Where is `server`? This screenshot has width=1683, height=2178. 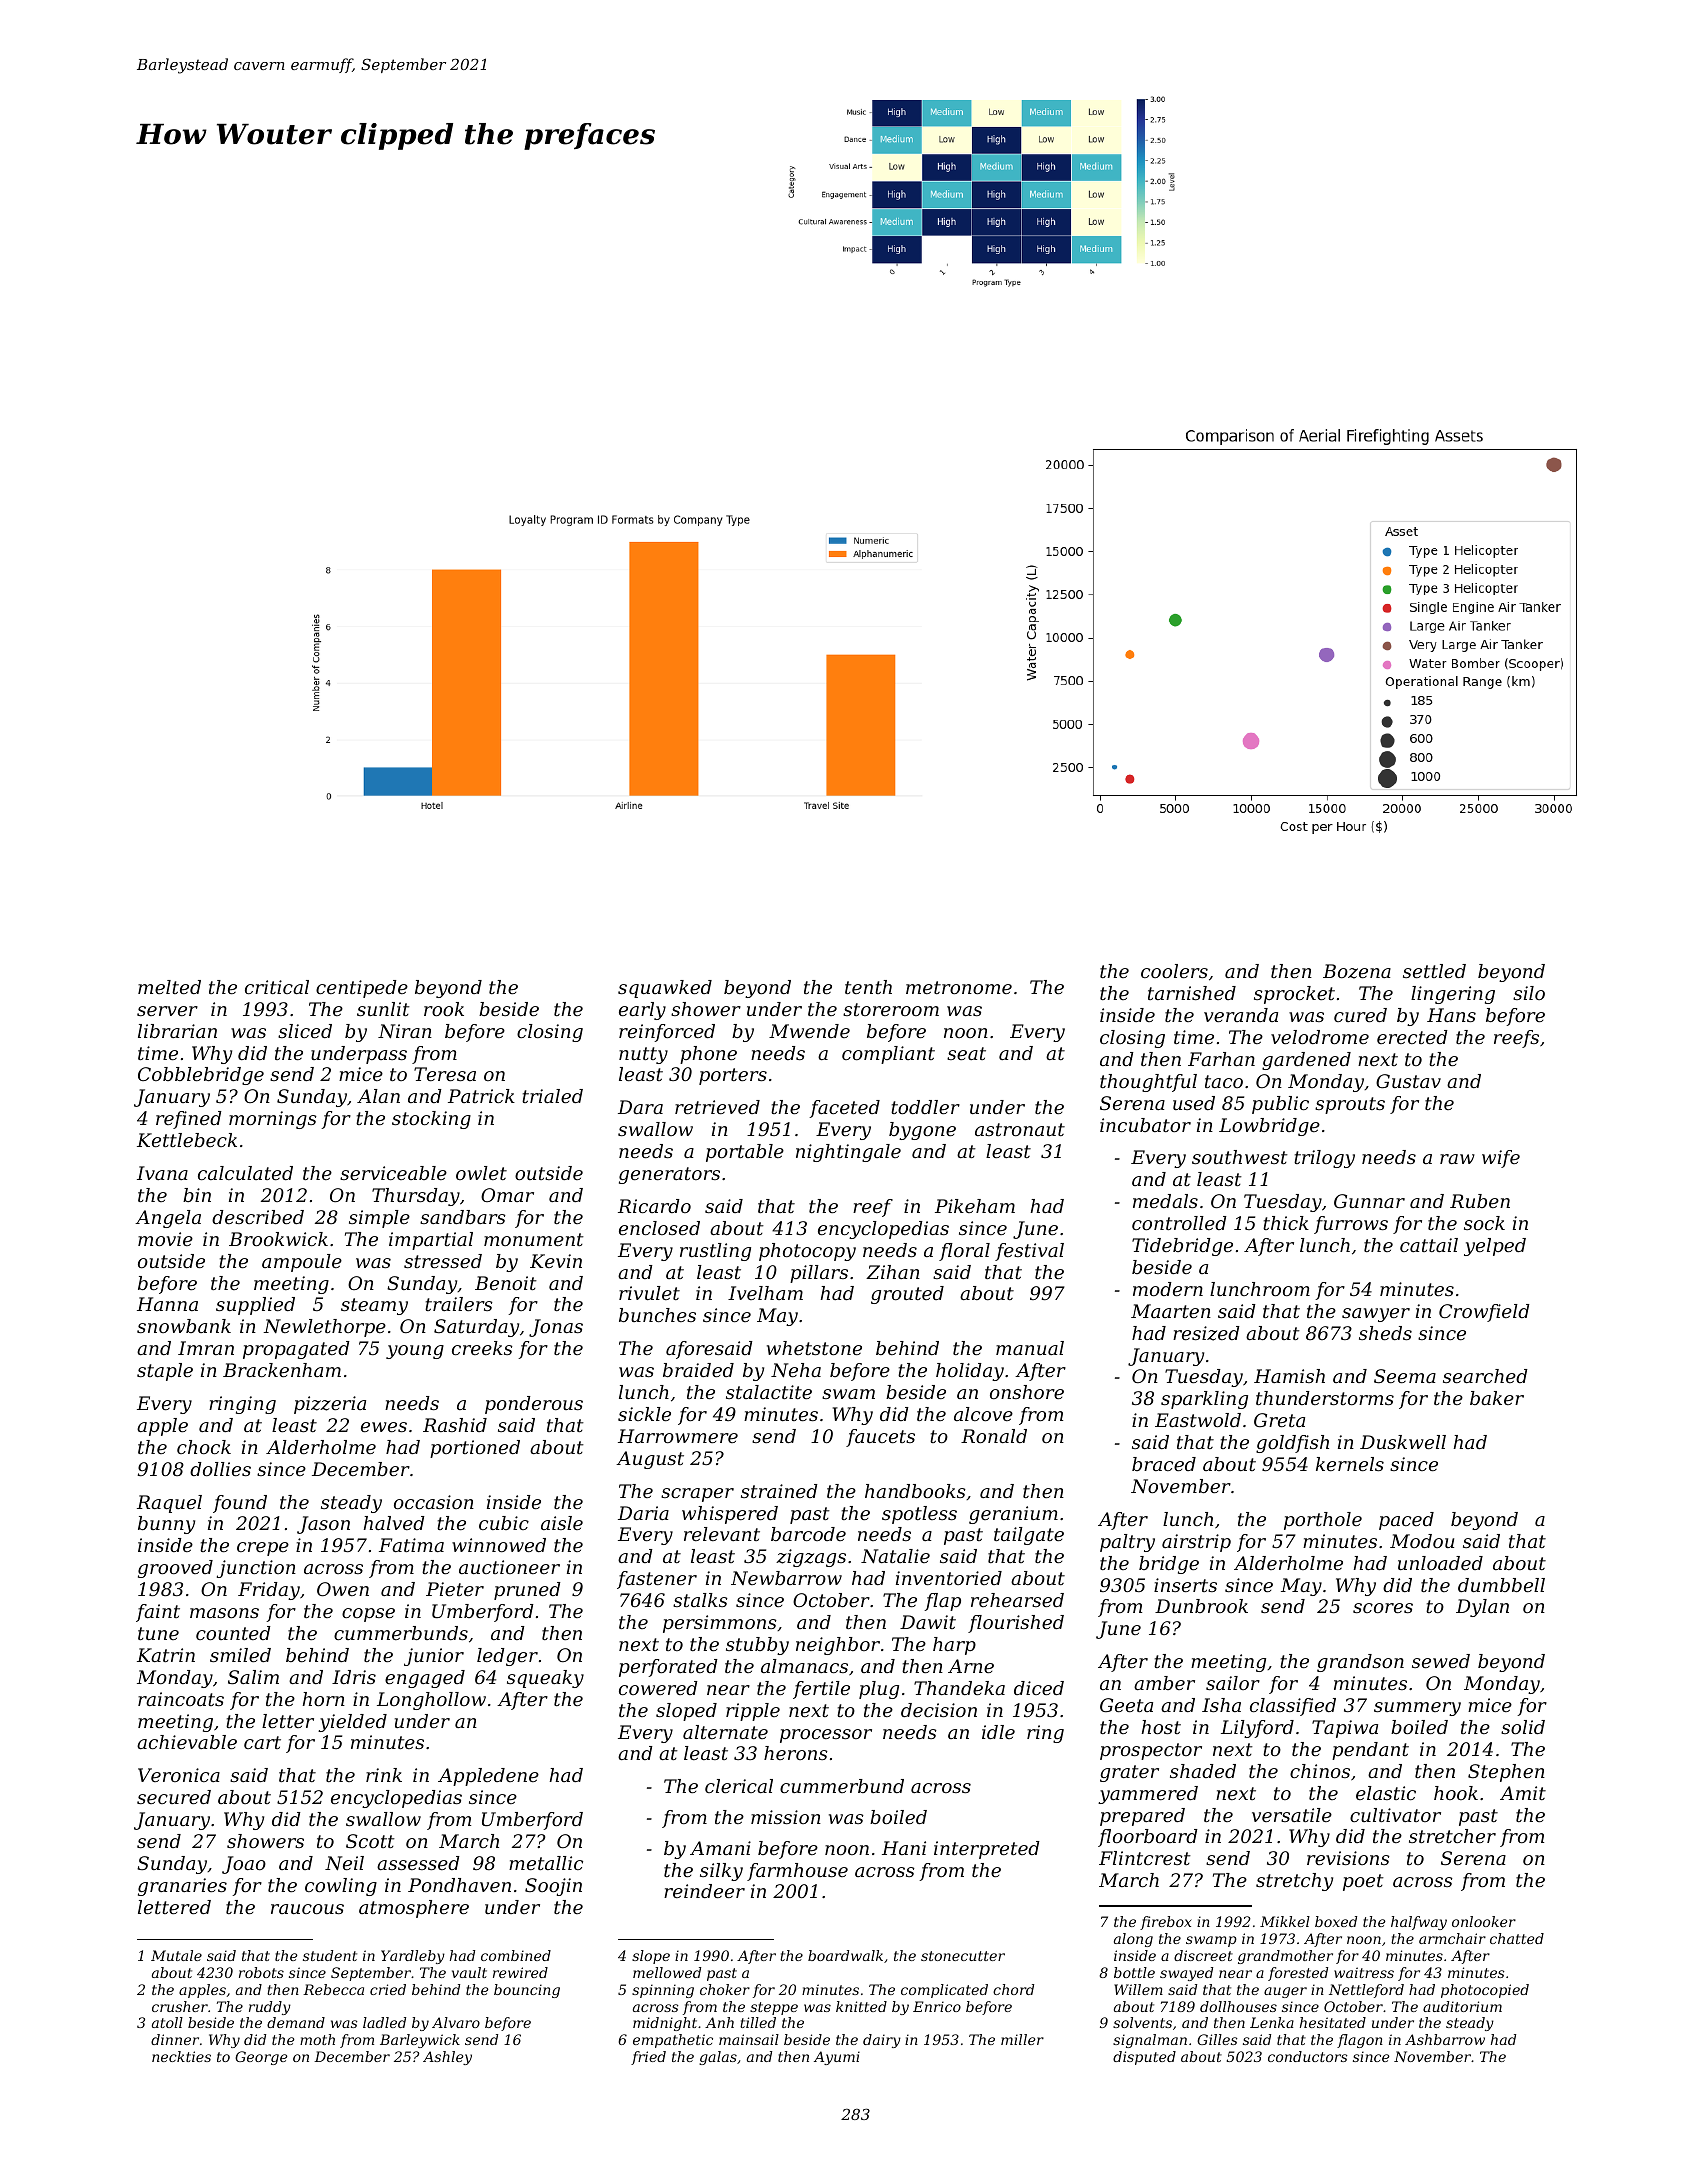 server is located at coordinates (167, 1011).
